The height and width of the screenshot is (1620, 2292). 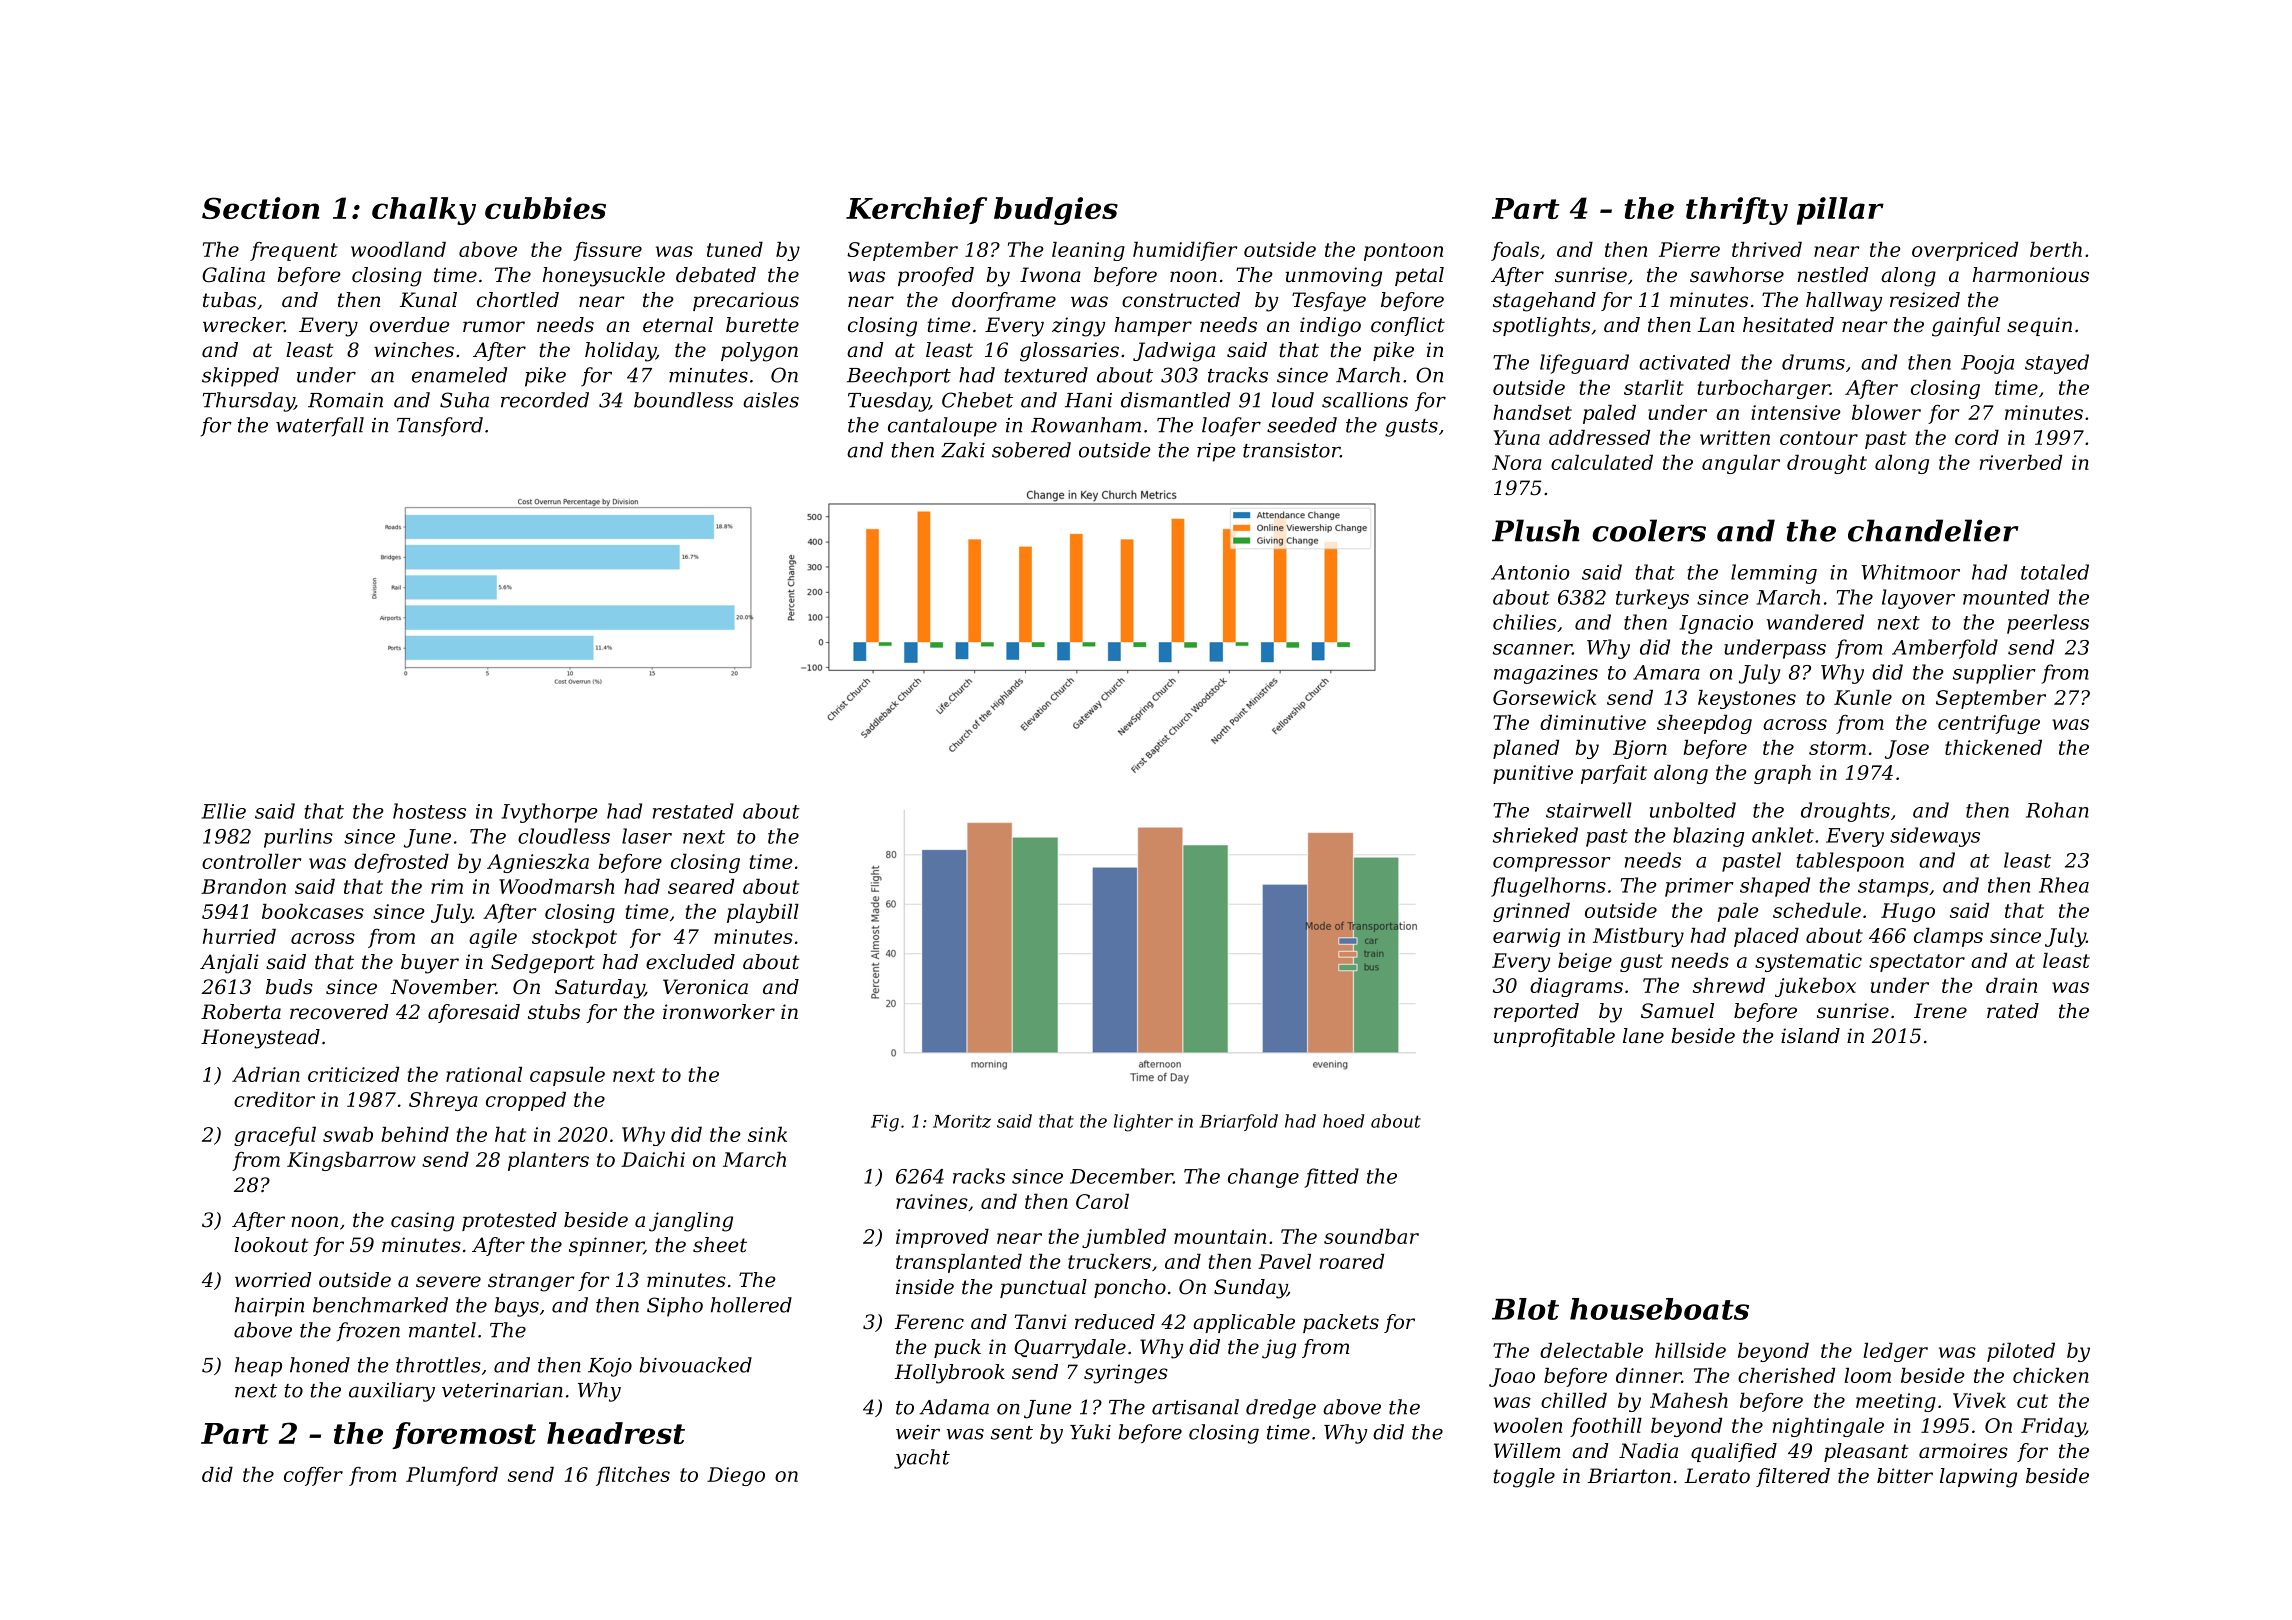 What do you see at coordinates (1840, 211) in the screenshot?
I see `pillar` at bounding box center [1840, 211].
